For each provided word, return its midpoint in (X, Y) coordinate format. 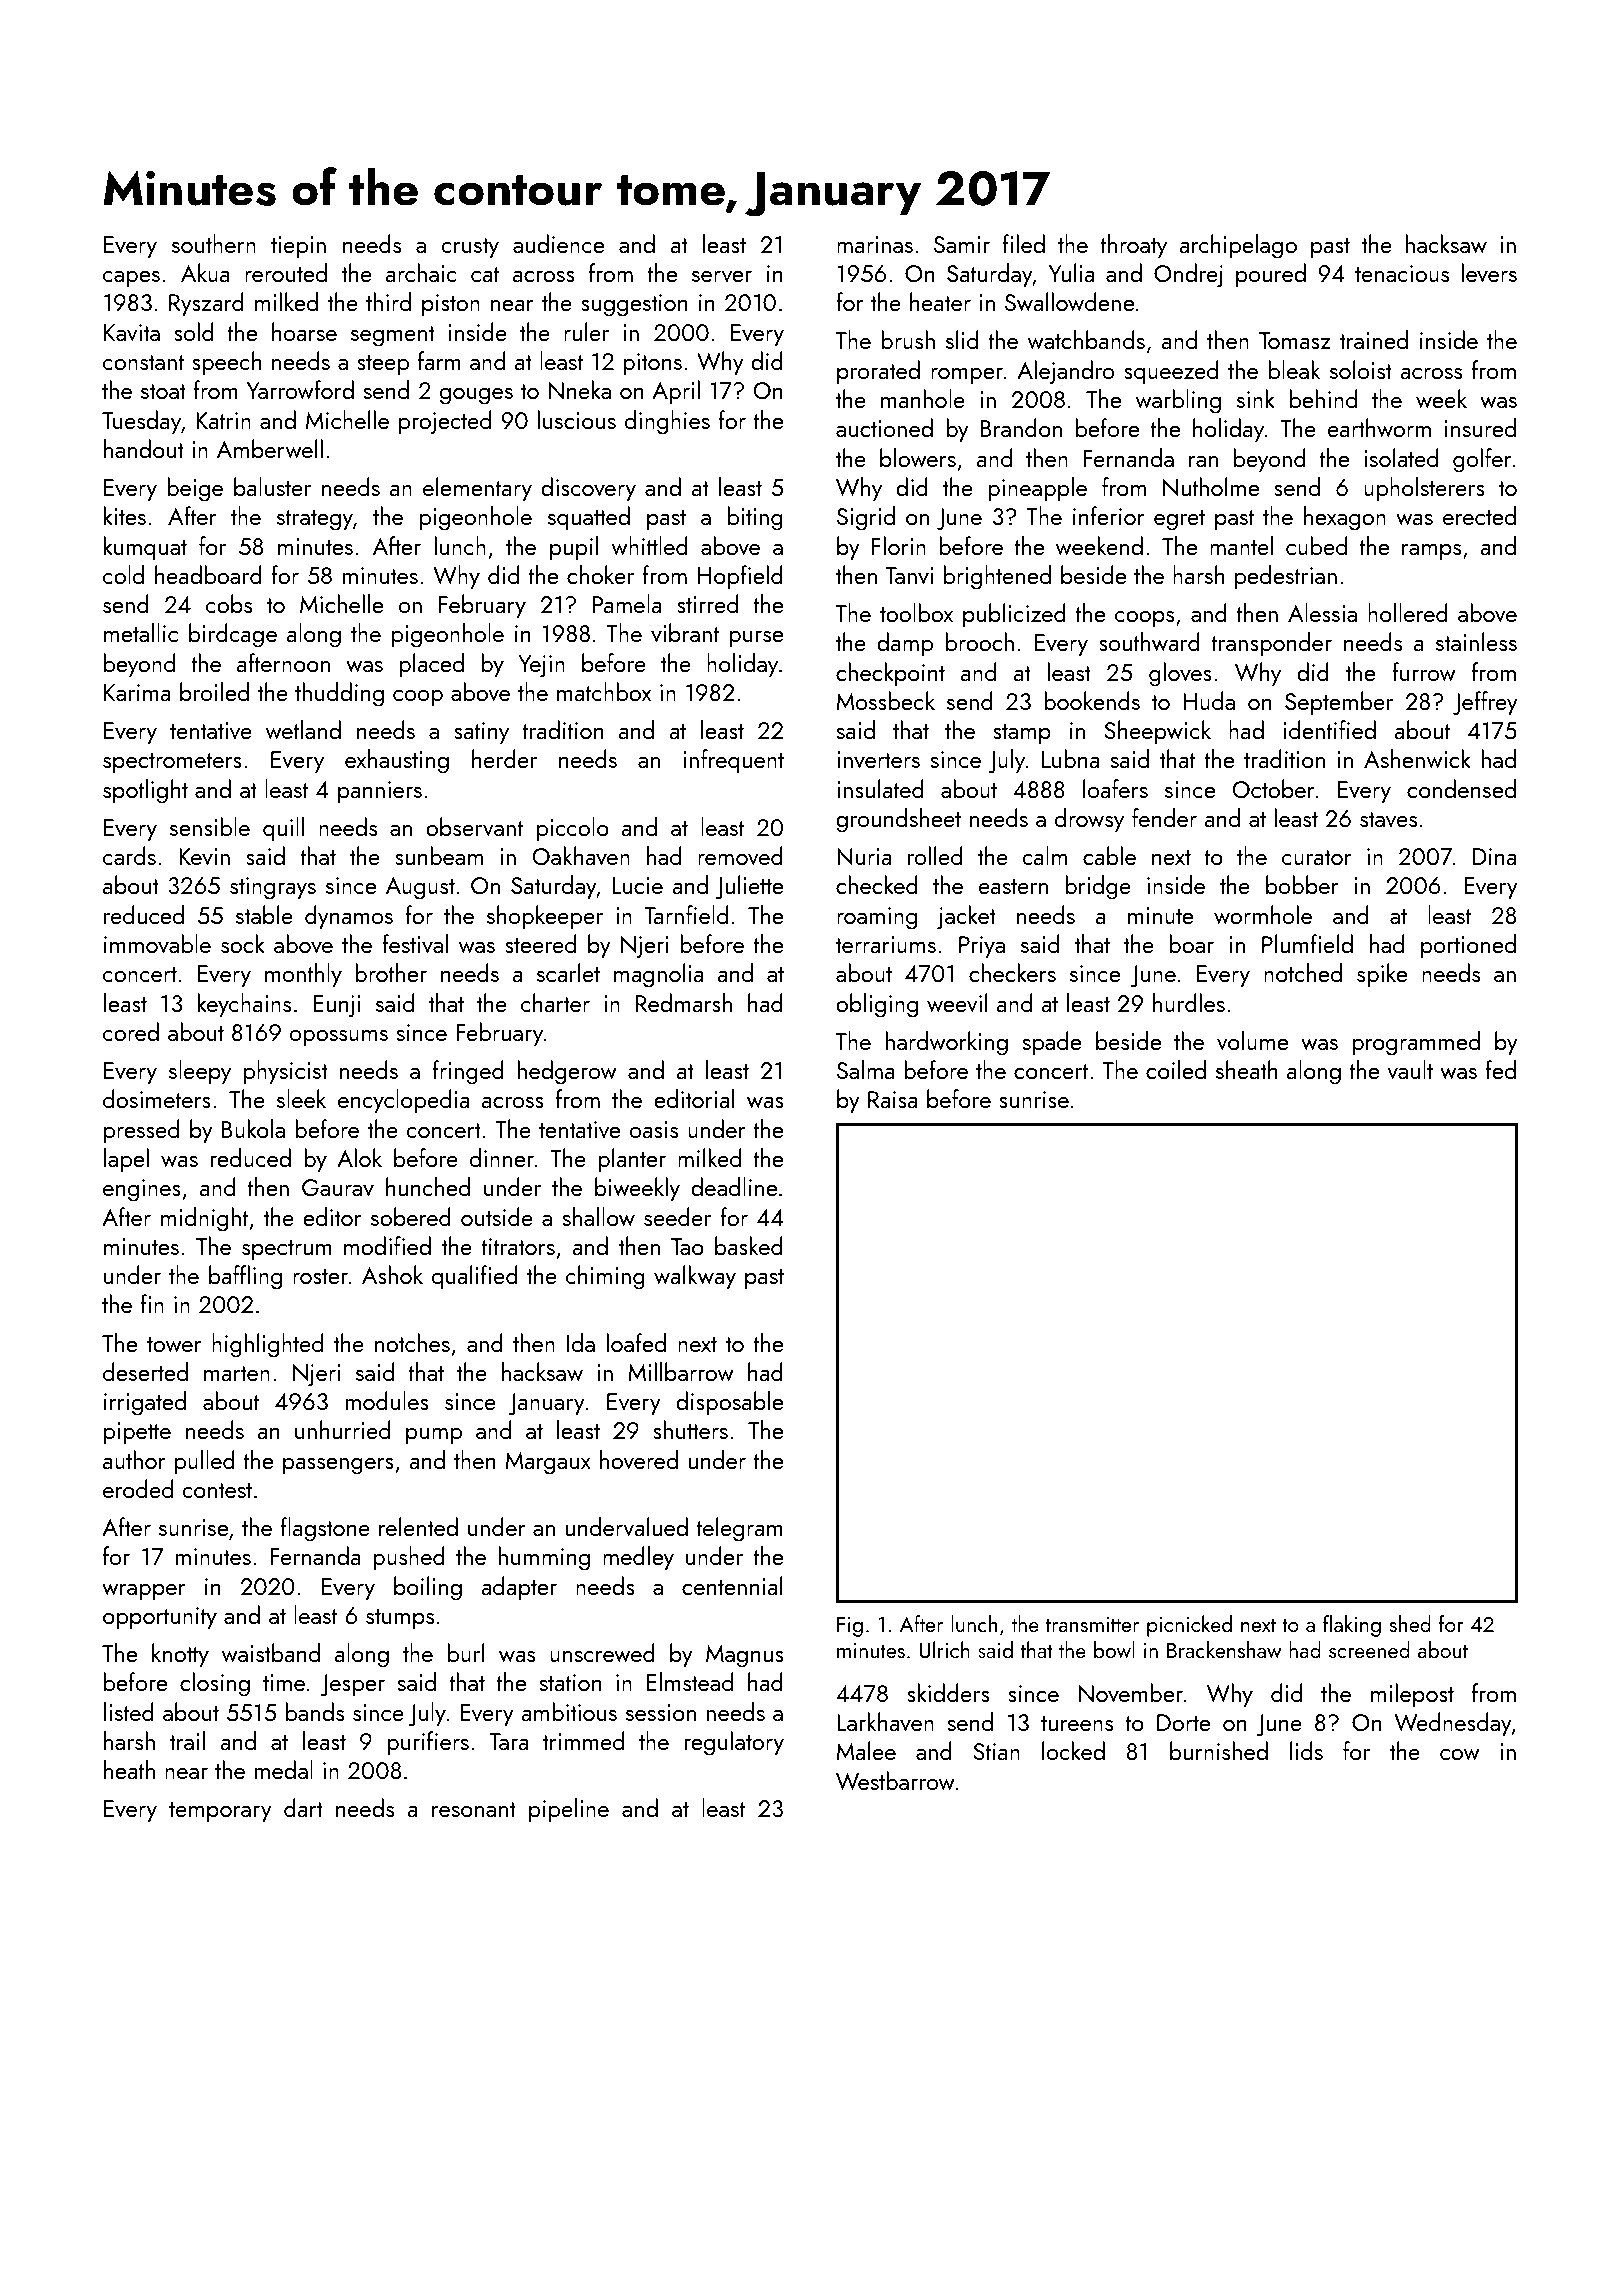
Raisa (892, 1099)
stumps (400, 1619)
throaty (1133, 246)
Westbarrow (895, 1781)
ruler (586, 331)
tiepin (298, 247)
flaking (1352, 1626)
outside (497, 1216)
